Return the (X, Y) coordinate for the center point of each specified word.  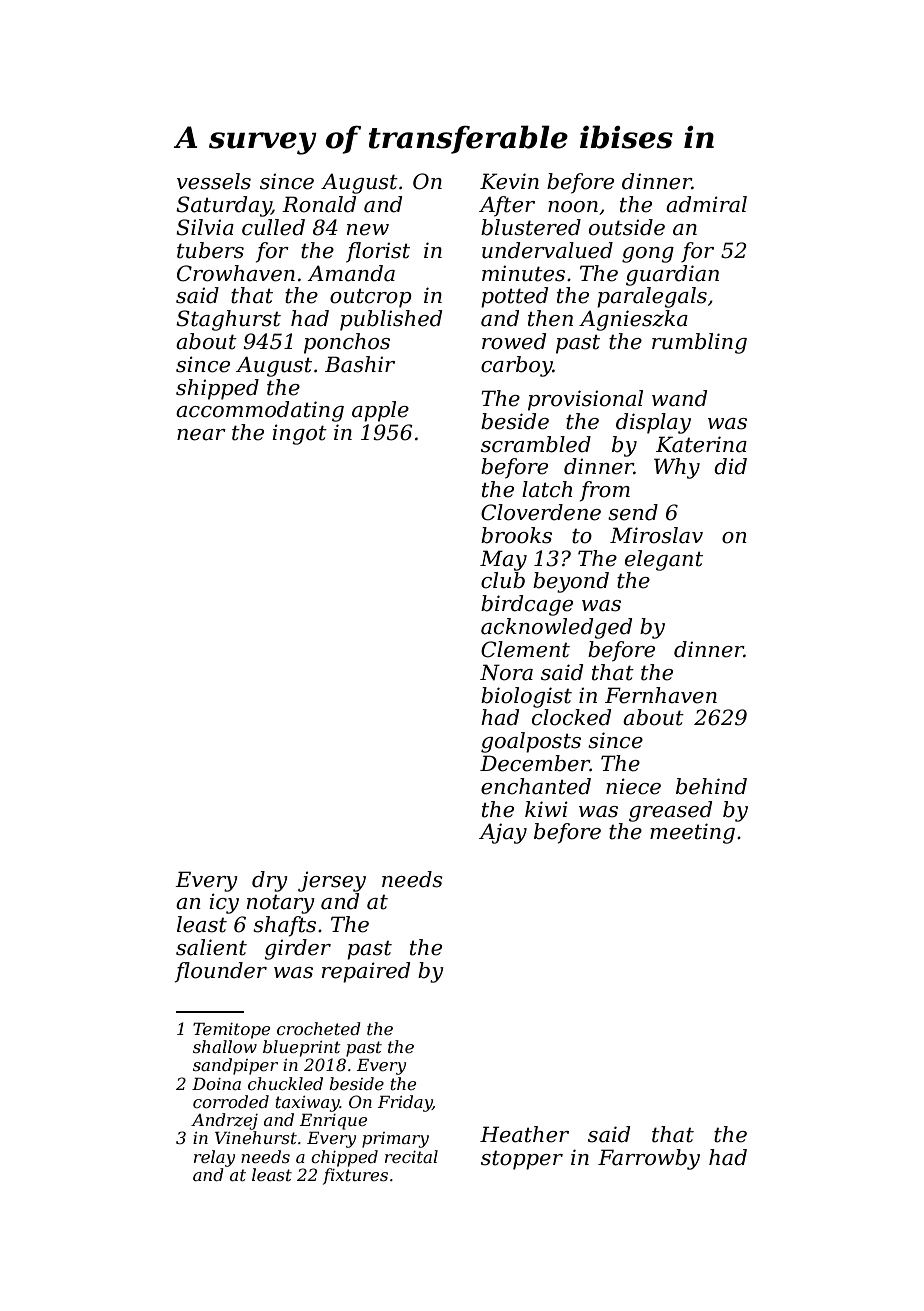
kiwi (546, 809)
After (507, 206)
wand (679, 398)
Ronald (319, 204)
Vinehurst (256, 1137)
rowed (514, 341)
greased (670, 811)
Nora (506, 672)
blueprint (302, 1048)
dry (270, 881)
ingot (299, 434)
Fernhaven (661, 695)
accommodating (260, 411)
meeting (692, 833)
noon (573, 207)
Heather (524, 1134)
